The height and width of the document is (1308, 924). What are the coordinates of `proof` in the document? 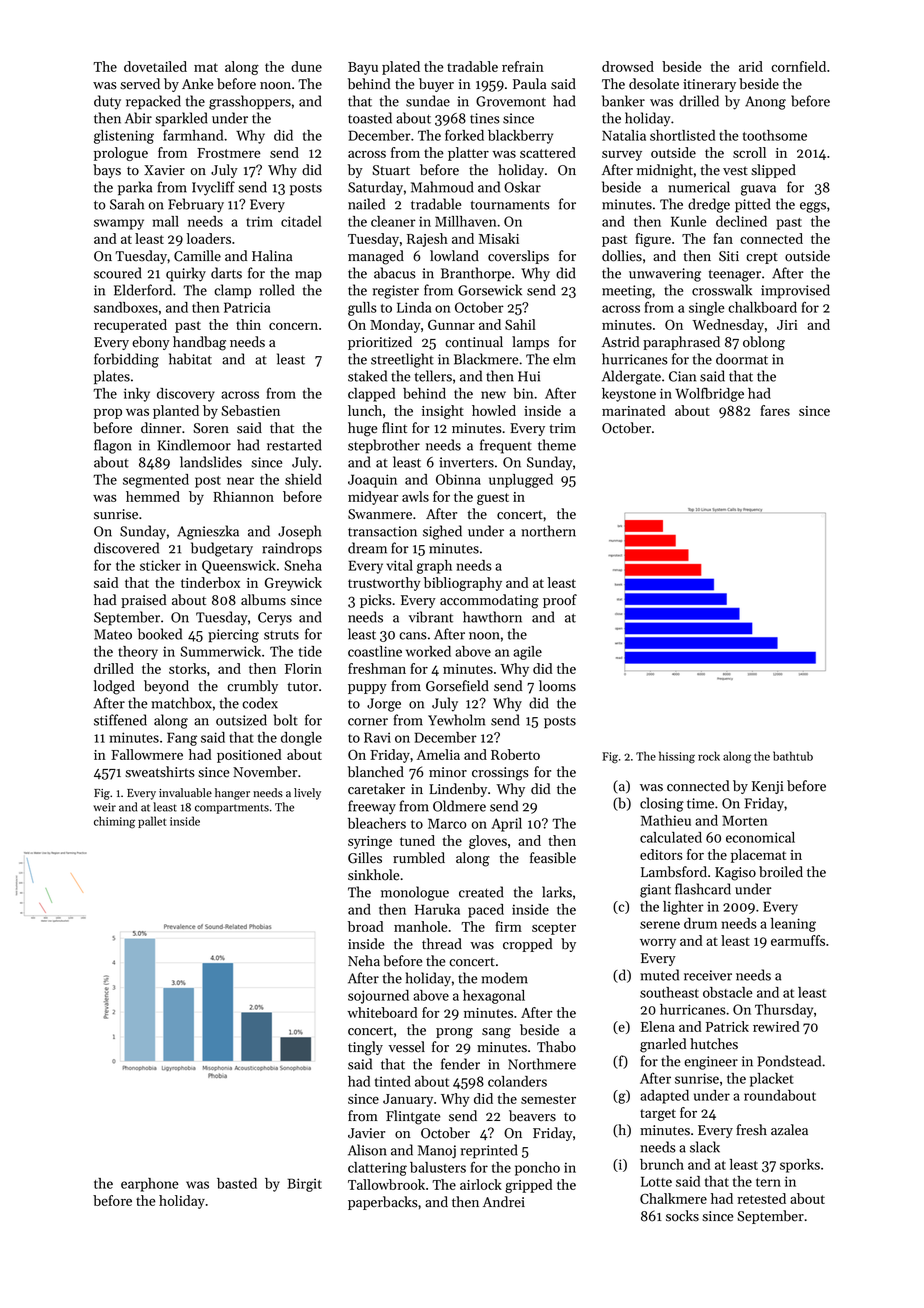 It's located at (560, 601).
